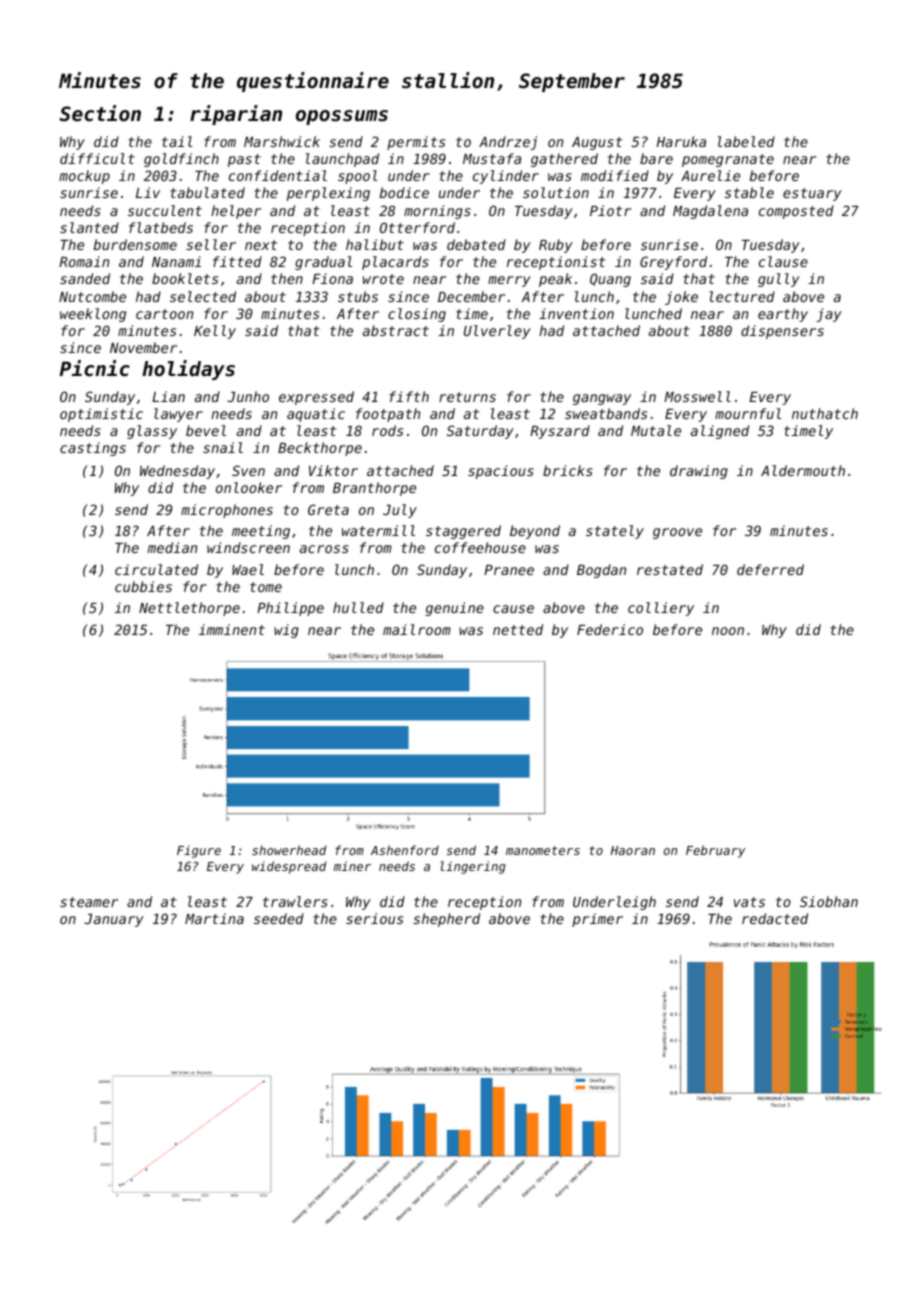 The width and height of the screenshot is (924, 1308). What do you see at coordinates (286, 631) in the screenshot?
I see `wig` at bounding box center [286, 631].
